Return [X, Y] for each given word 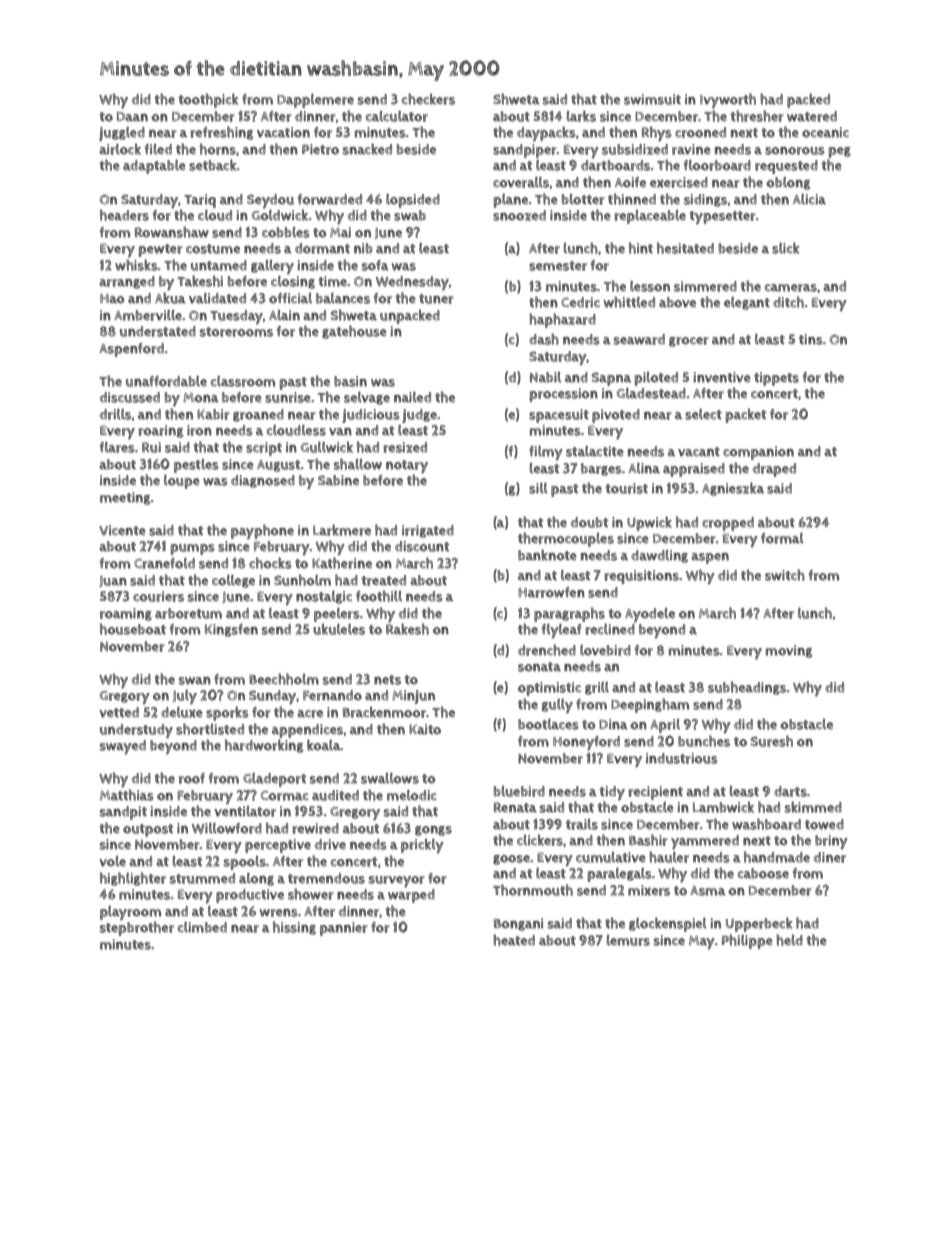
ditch [788, 302]
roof [192, 778]
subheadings [747, 688]
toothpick [208, 100]
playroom [130, 913]
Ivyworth [728, 100]
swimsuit [652, 99]
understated [158, 331]
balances [343, 298]
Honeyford [586, 743]
